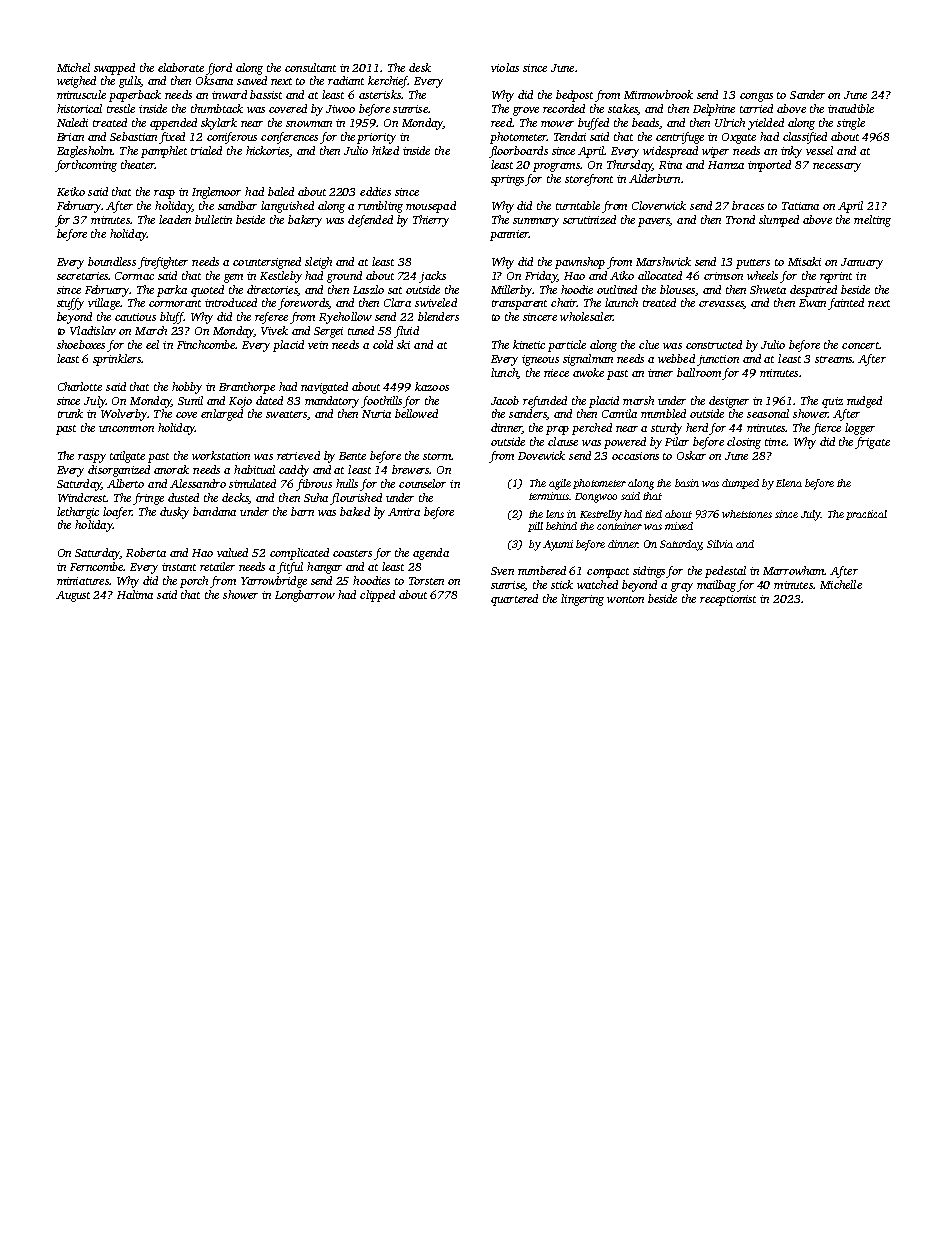 The width and height of the image is (952, 1233). Describe the element at coordinates (714, 344) in the image. I see `constructed` at that location.
